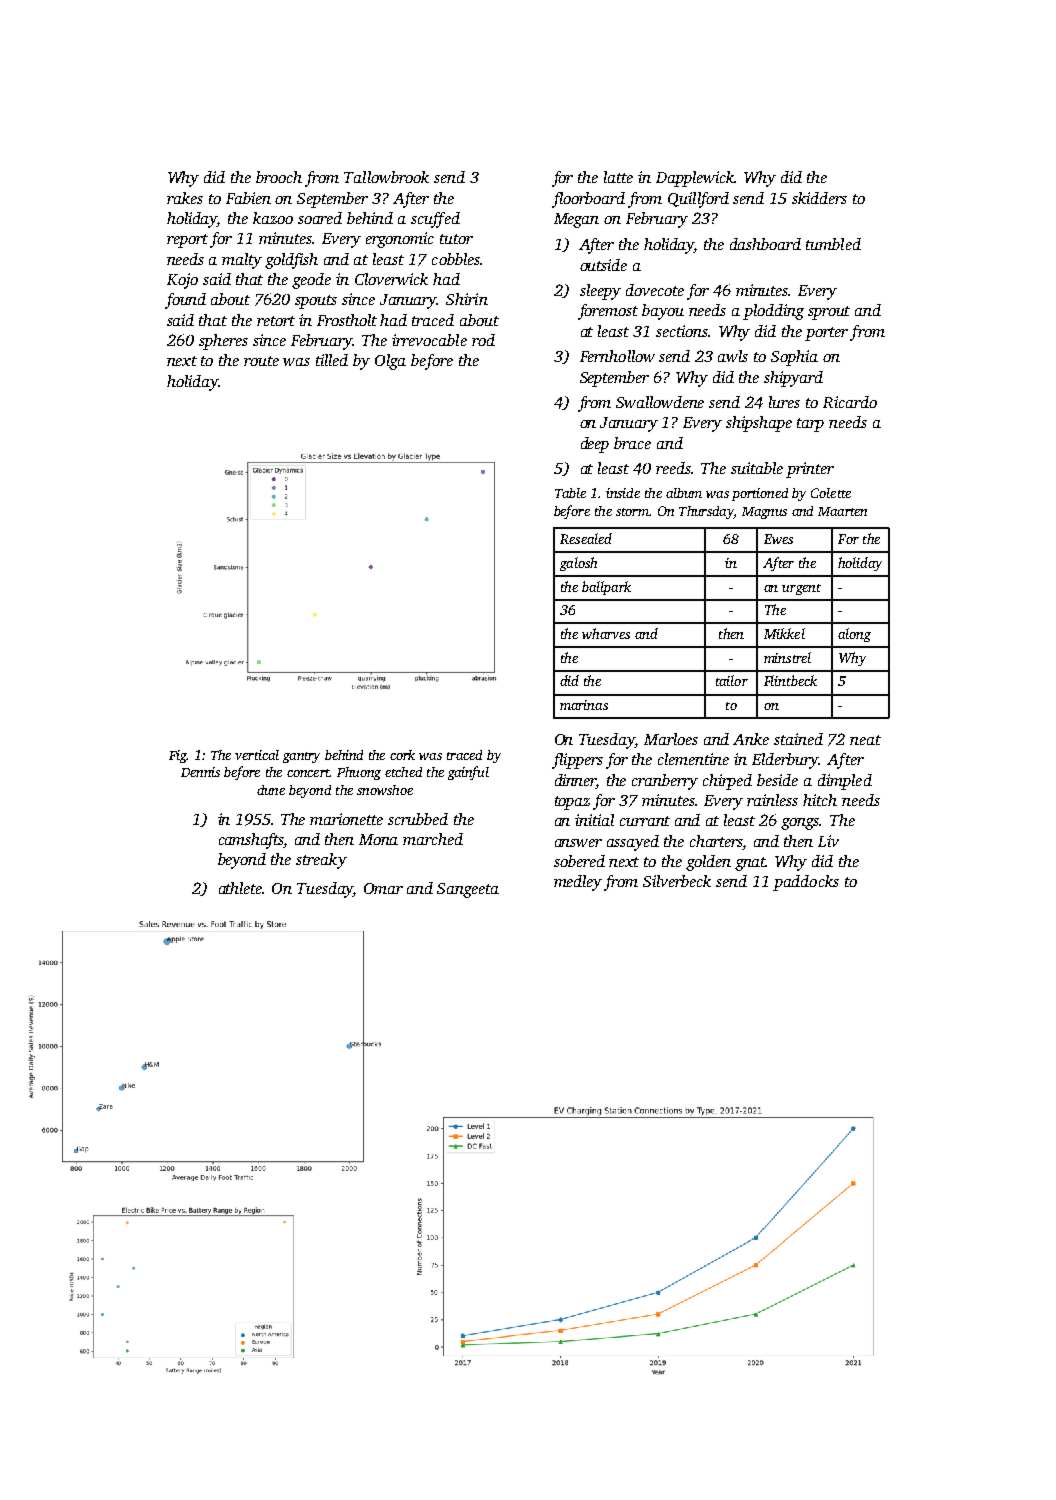 The height and width of the screenshot is (1500, 1056). Describe the element at coordinates (586, 538) in the screenshot. I see `Resealed` at that location.
